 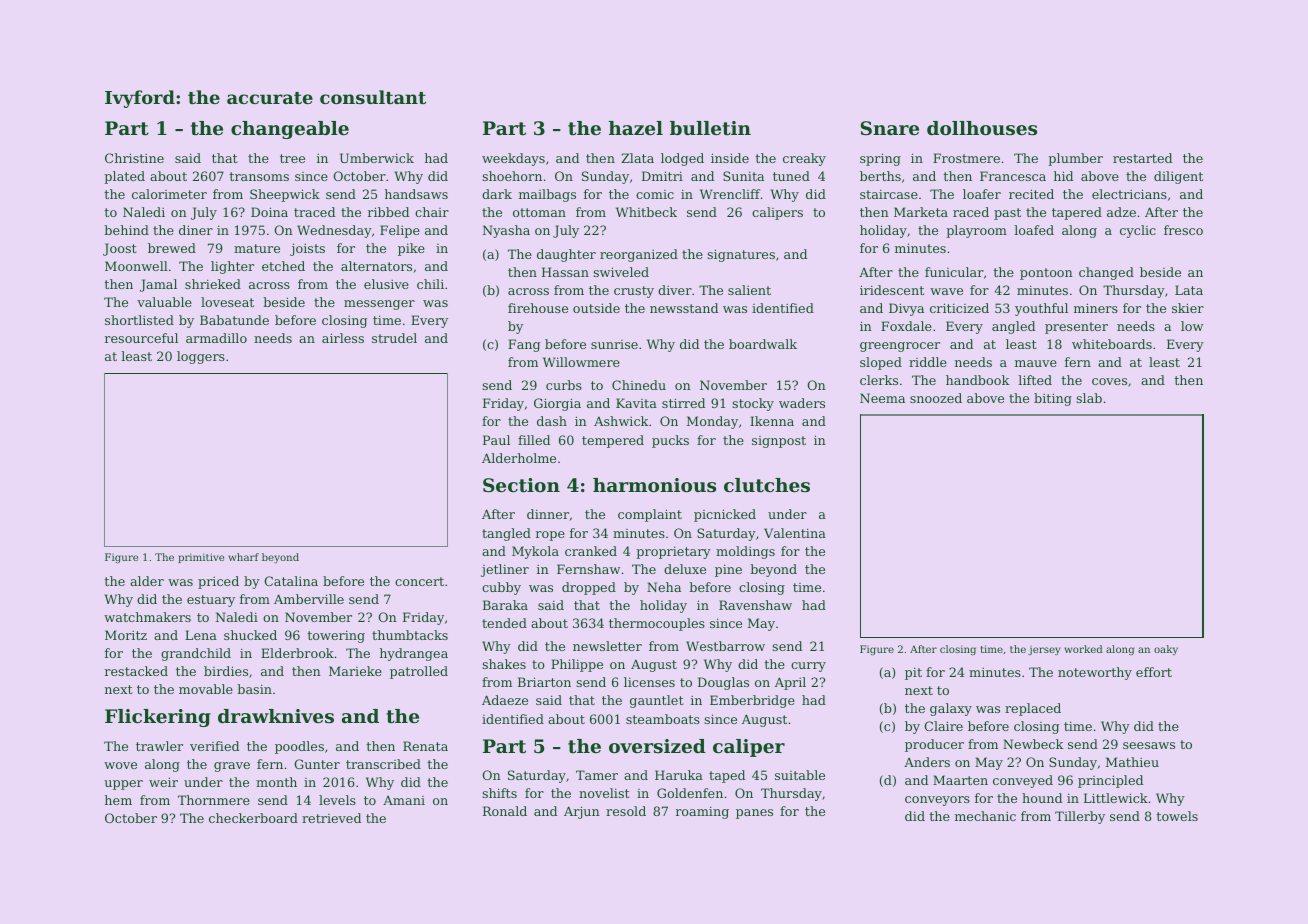 I want to click on basin, so click(x=254, y=689).
